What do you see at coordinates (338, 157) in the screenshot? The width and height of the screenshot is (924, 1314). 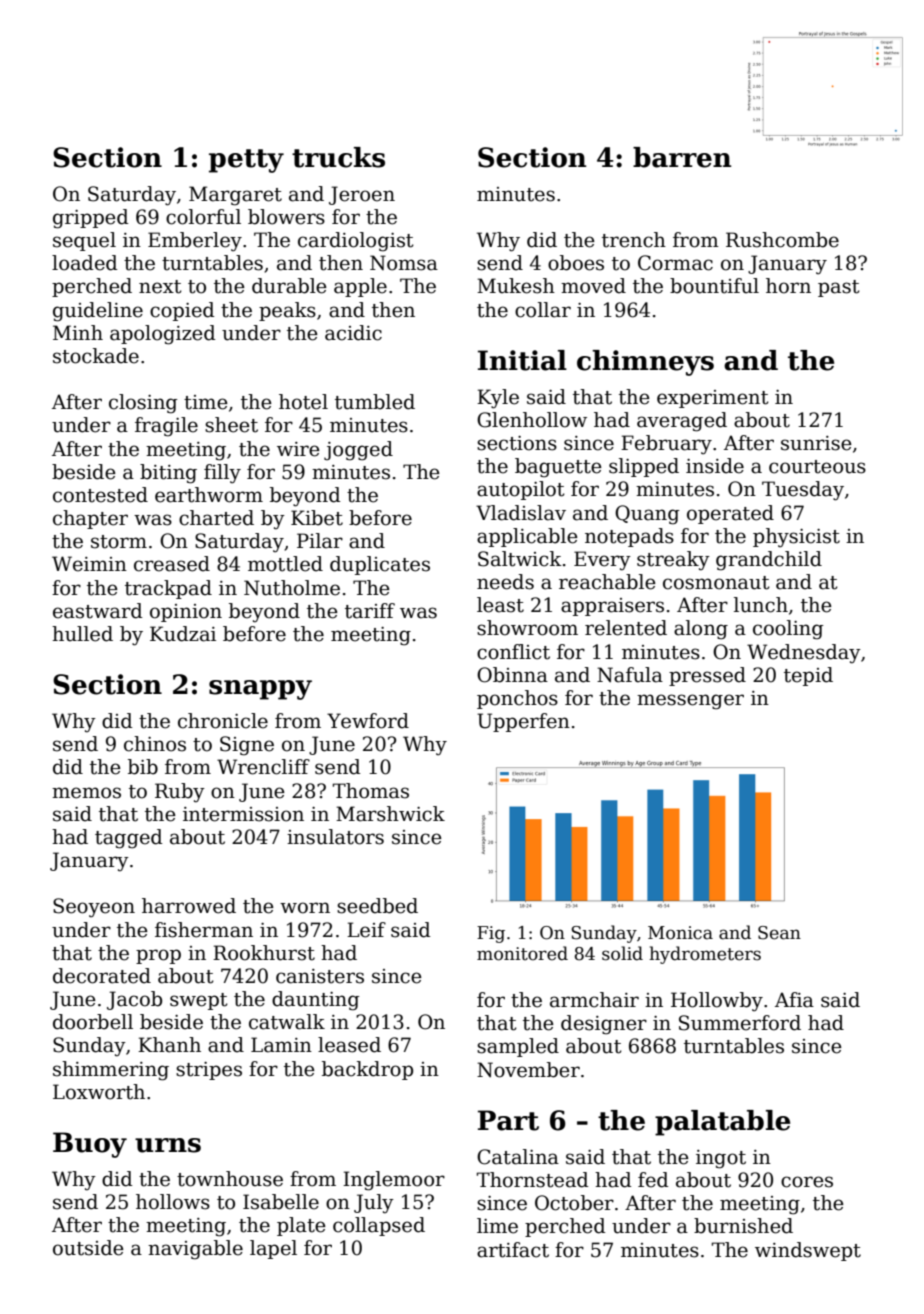 I see `trucks` at bounding box center [338, 157].
